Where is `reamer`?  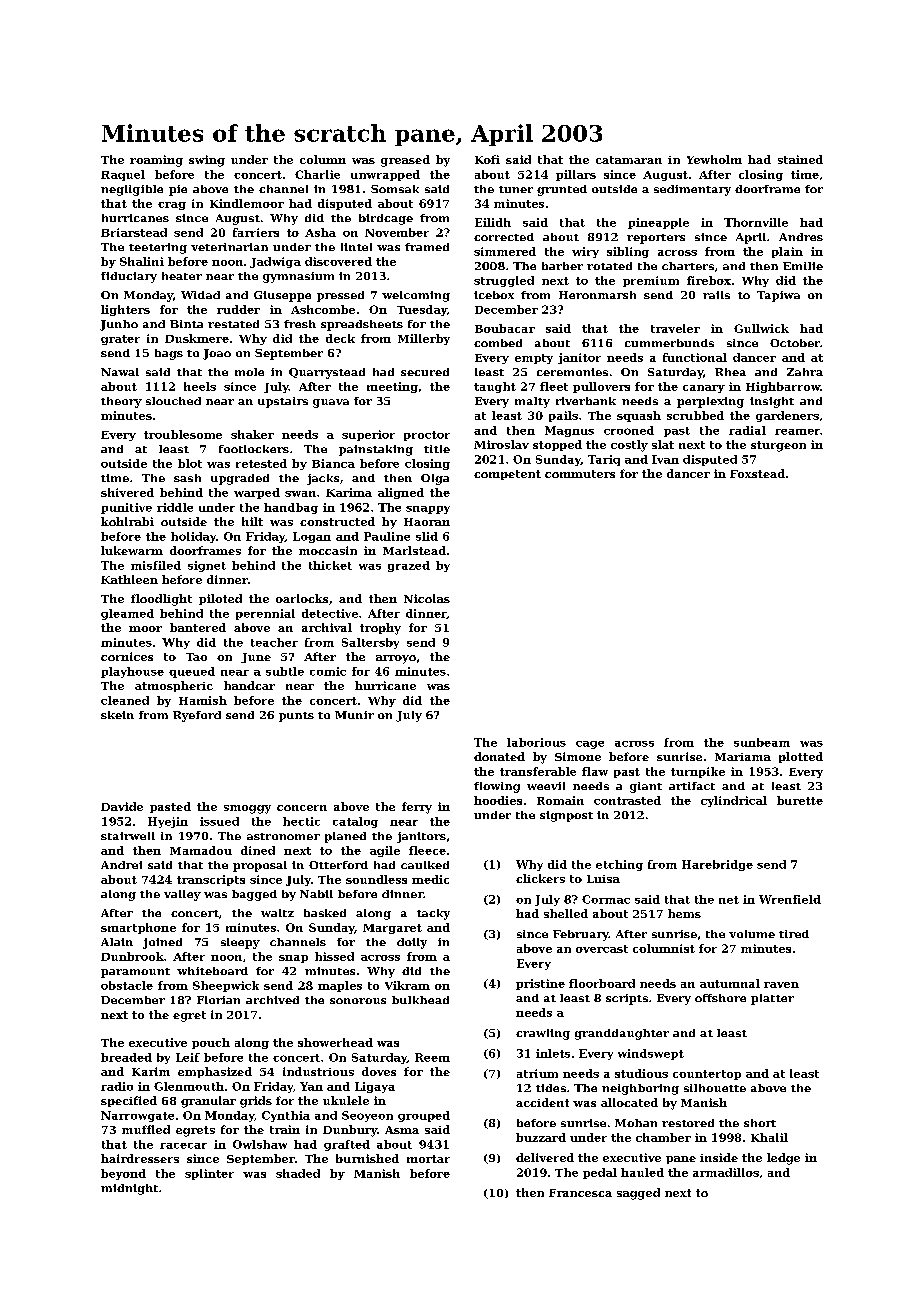
reamer is located at coordinates (797, 432).
